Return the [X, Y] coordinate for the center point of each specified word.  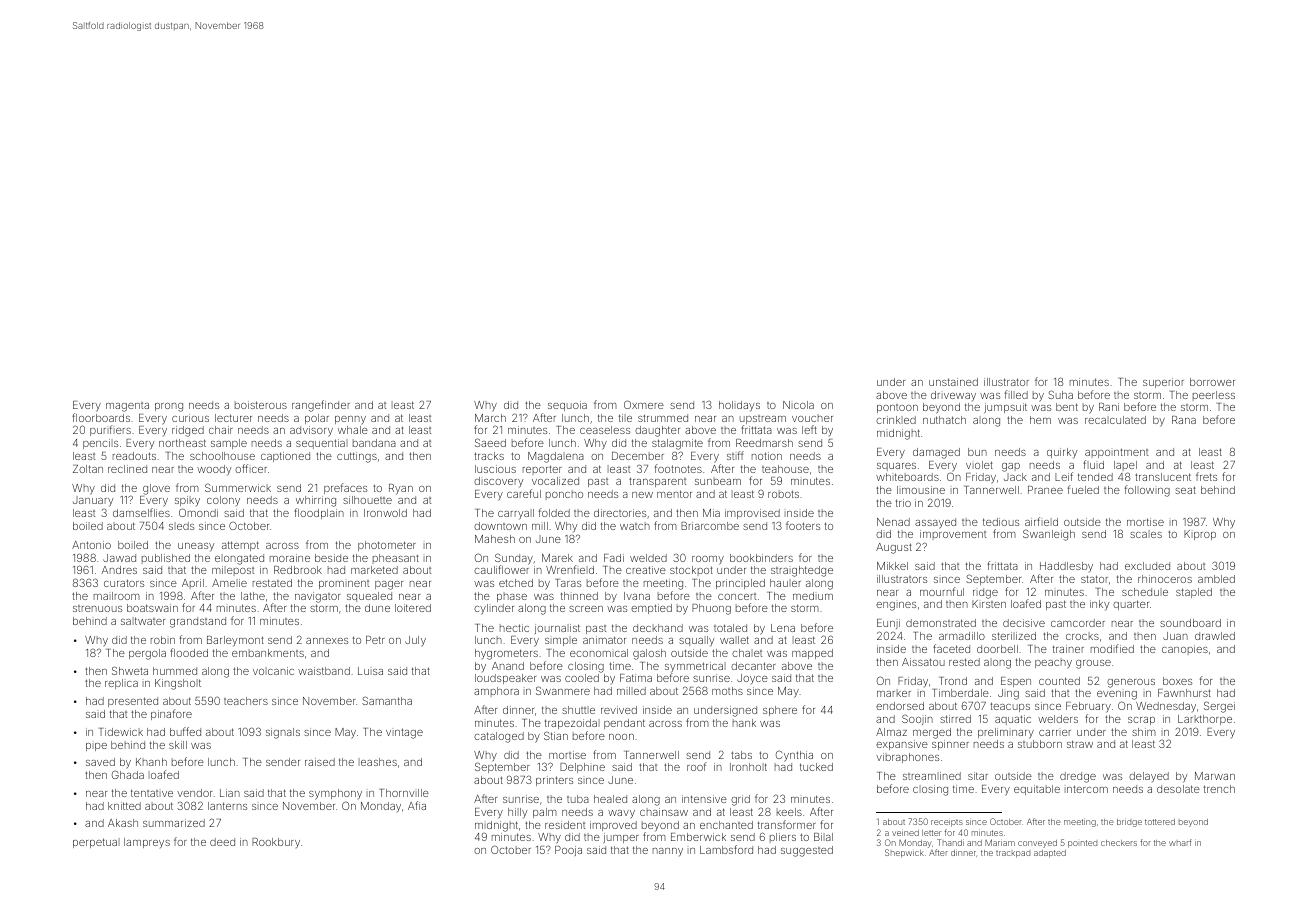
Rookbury [276, 843]
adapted [1050, 854]
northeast [182, 443]
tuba [578, 799]
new [642, 495]
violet [979, 465]
